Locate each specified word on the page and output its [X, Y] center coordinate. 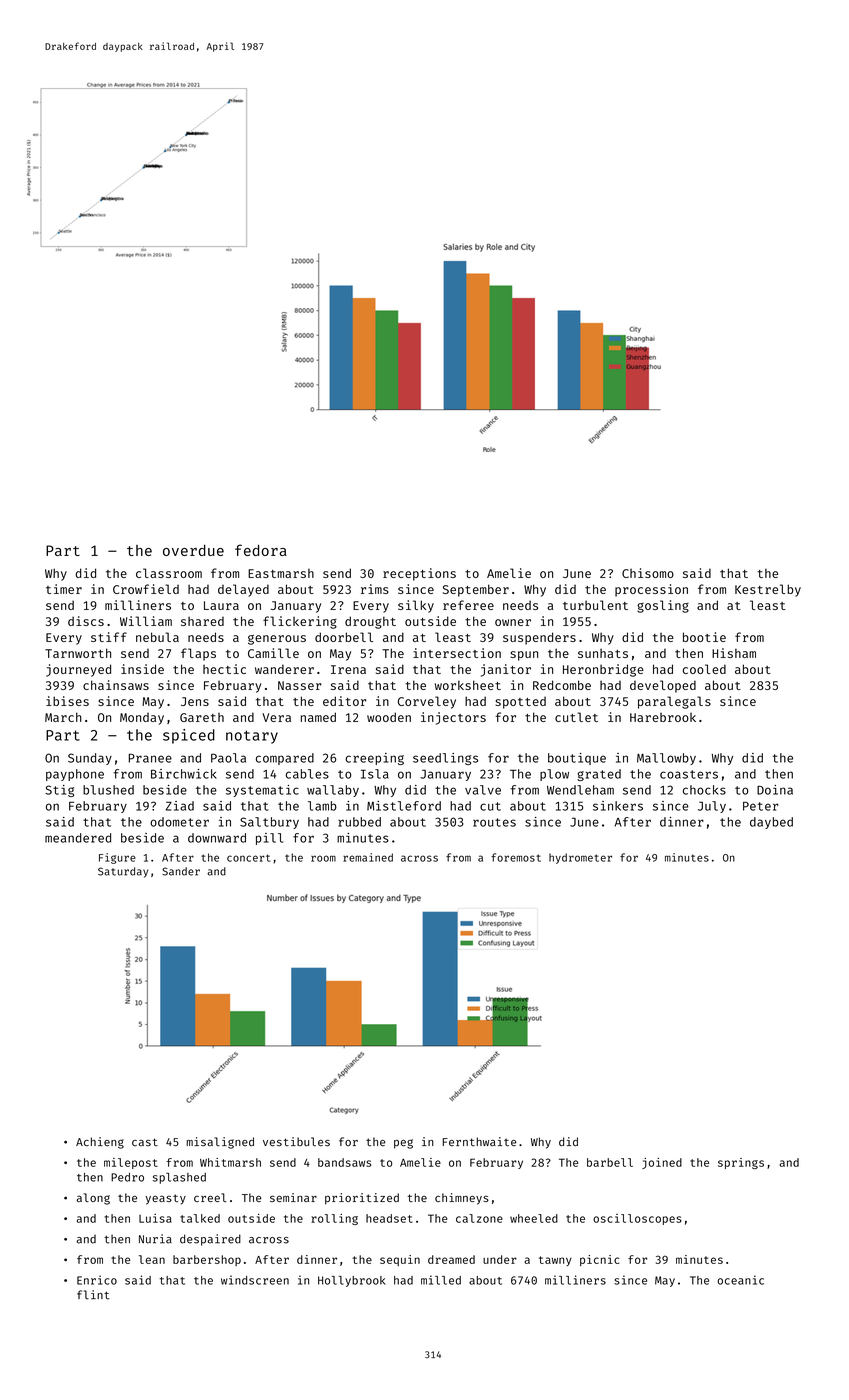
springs [741, 1163]
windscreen [255, 1280]
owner [513, 622]
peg [403, 1144]
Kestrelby [768, 590]
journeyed [78, 670]
